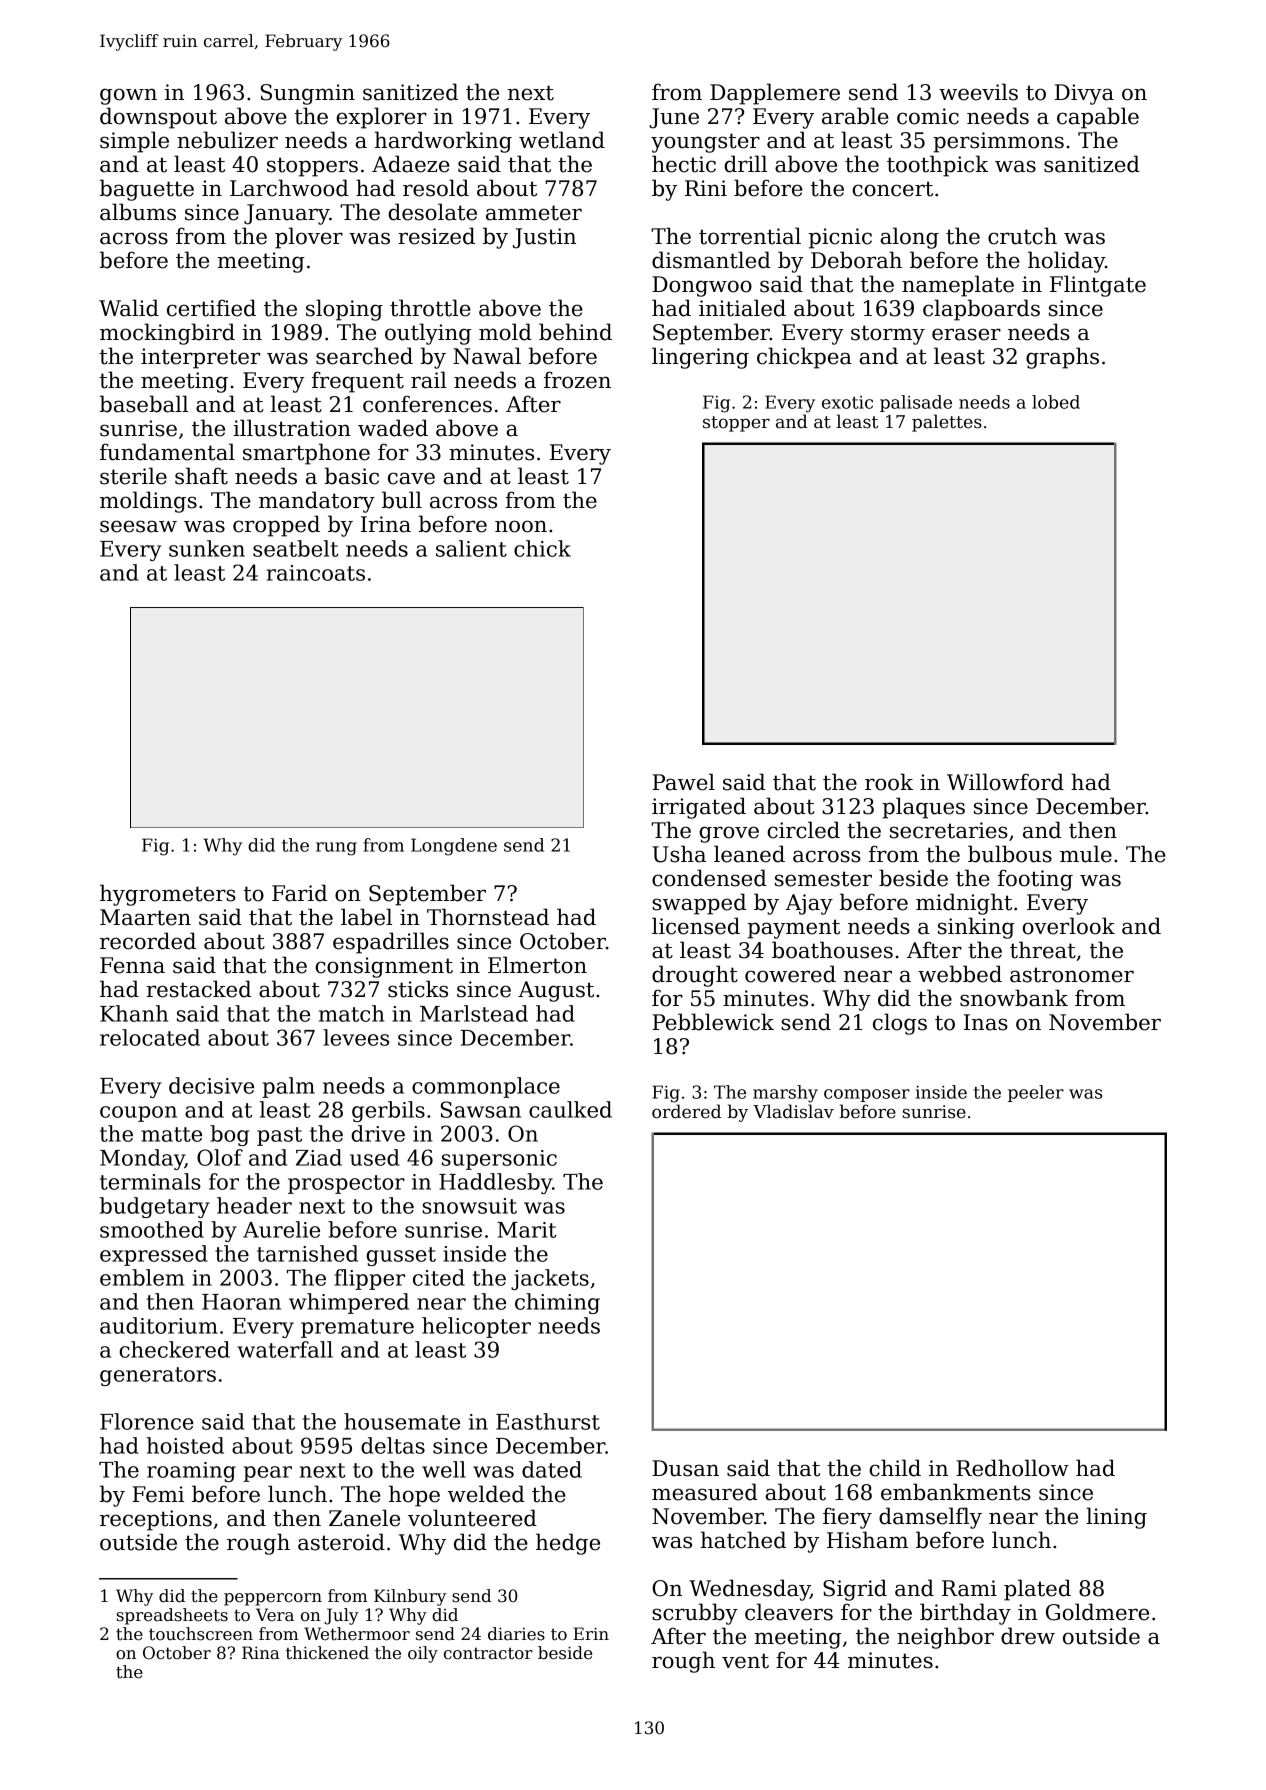  What do you see at coordinates (201, 1634) in the page?
I see `touchscreen` at bounding box center [201, 1634].
